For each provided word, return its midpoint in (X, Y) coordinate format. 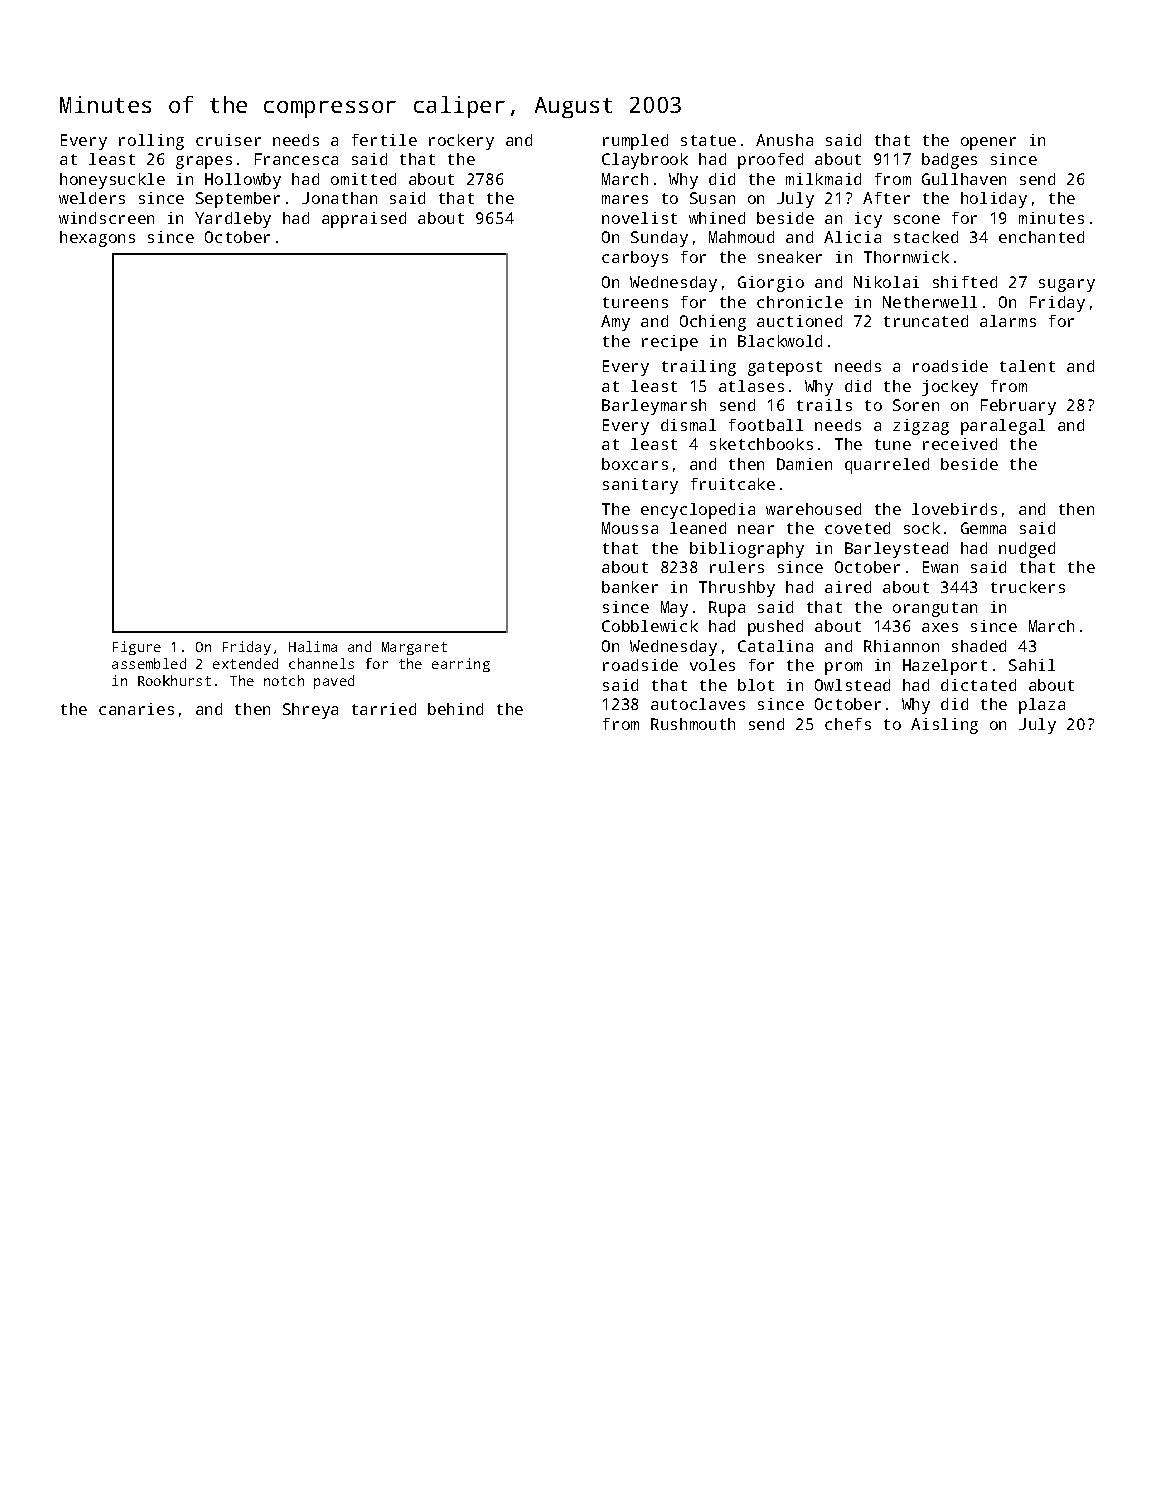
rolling (151, 142)
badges (949, 161)
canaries (136, 709)
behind (455, 709)
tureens (635, 302)
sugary (1067, 285)
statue (708, 140)
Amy (615, 323)
